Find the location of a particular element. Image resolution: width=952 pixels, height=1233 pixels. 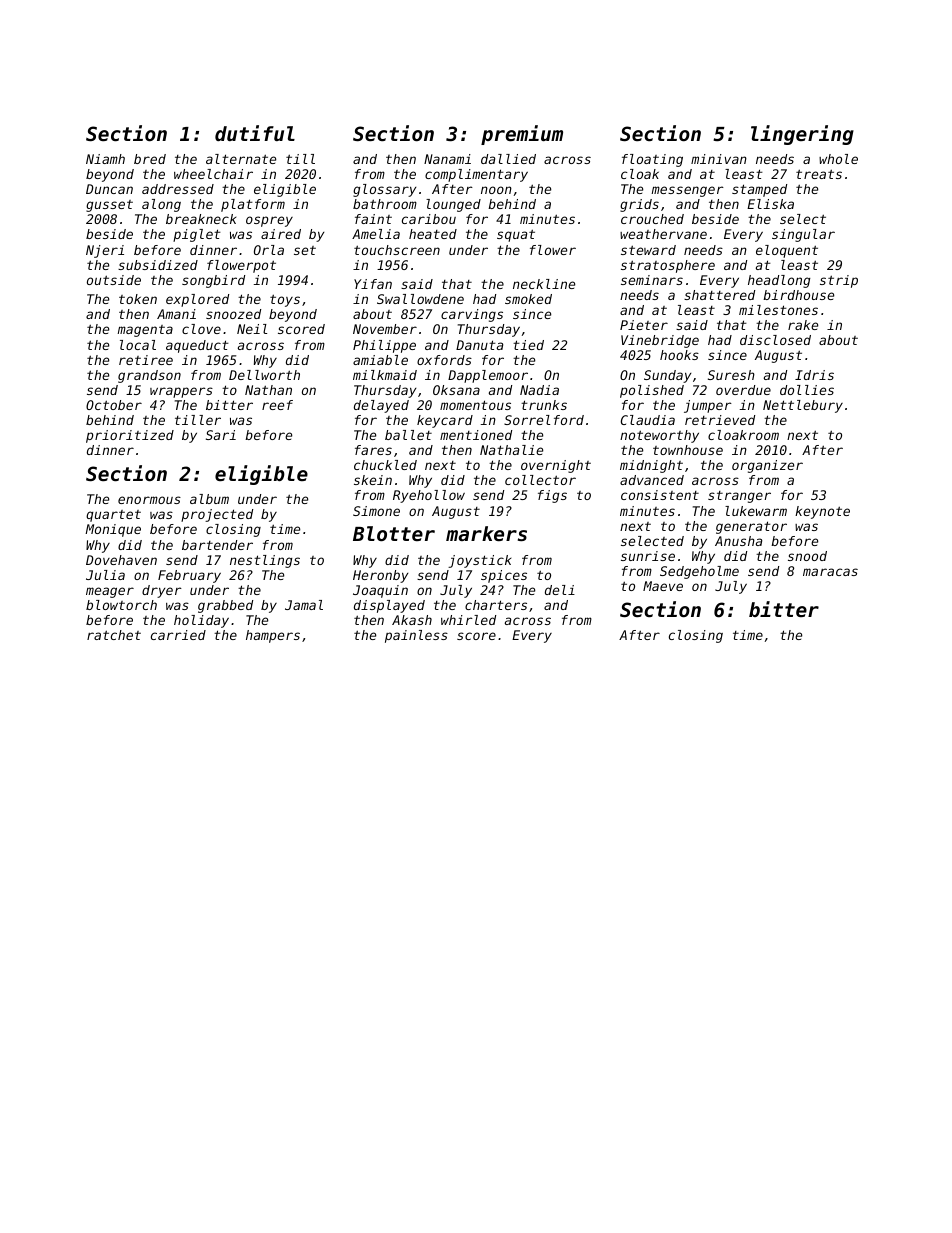

Pieter is located at coordinates (644, 325).
